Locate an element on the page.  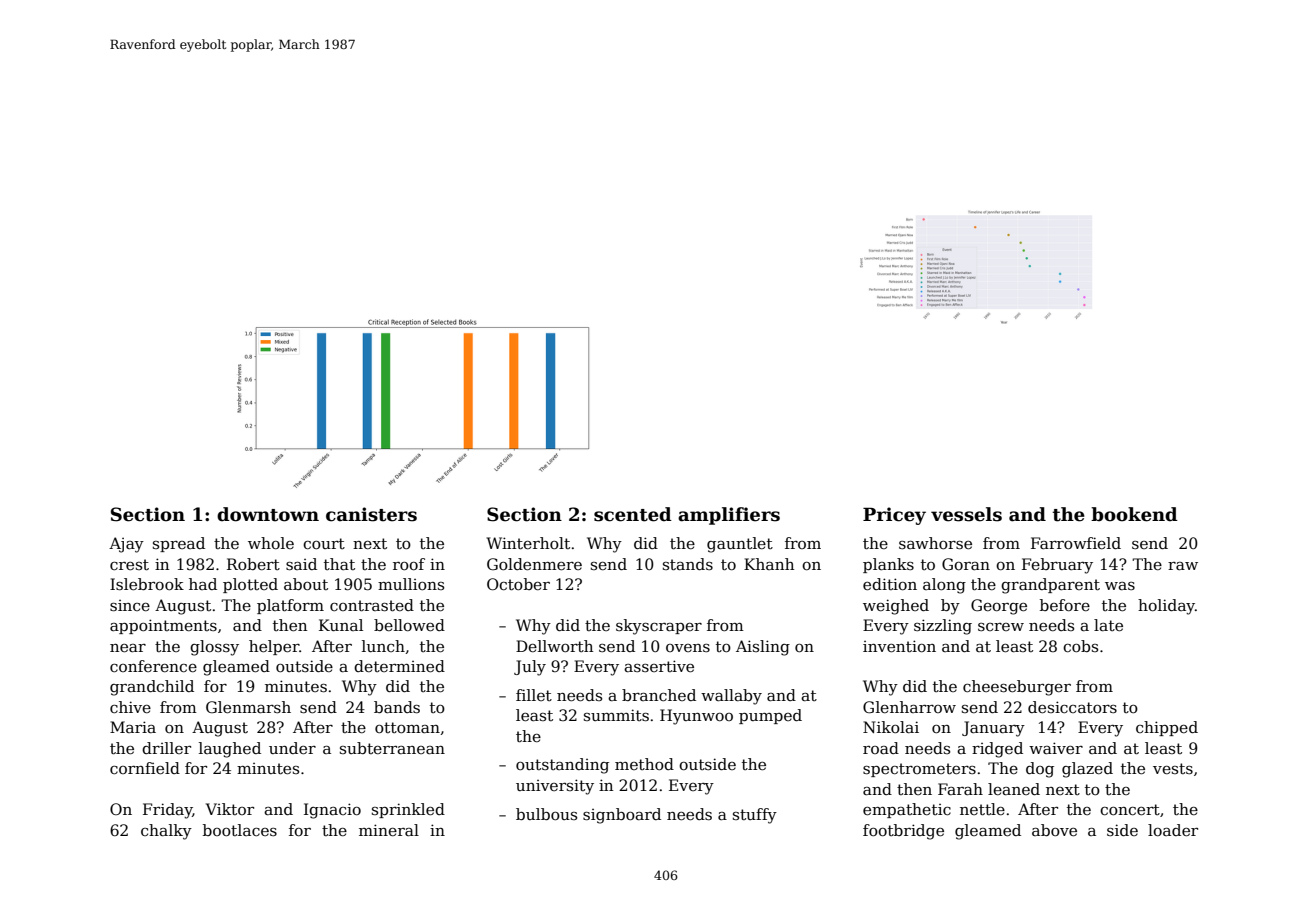
Pricey is located at coordinates (894, 516).
